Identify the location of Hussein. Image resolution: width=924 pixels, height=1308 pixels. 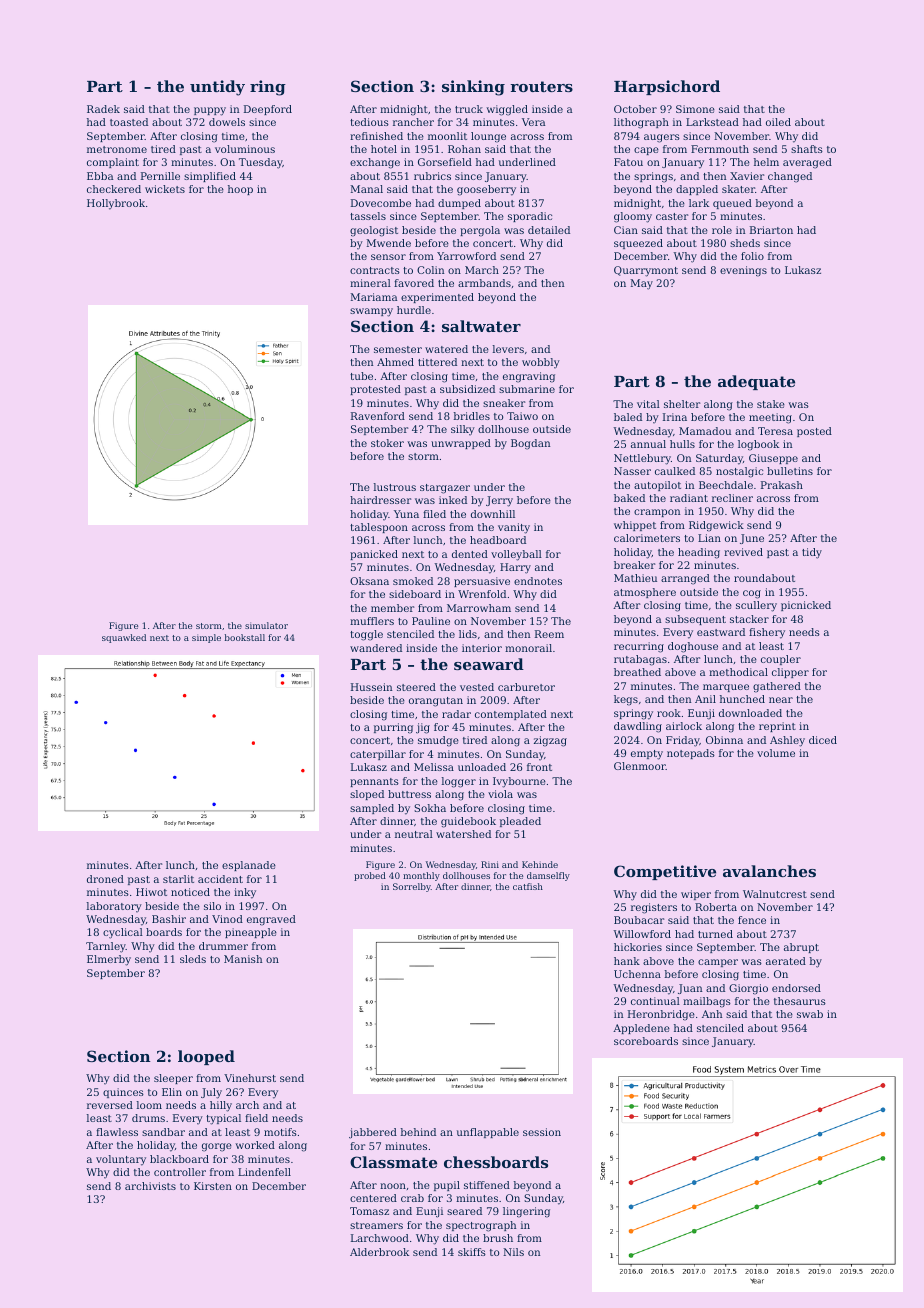
(372, 687).
